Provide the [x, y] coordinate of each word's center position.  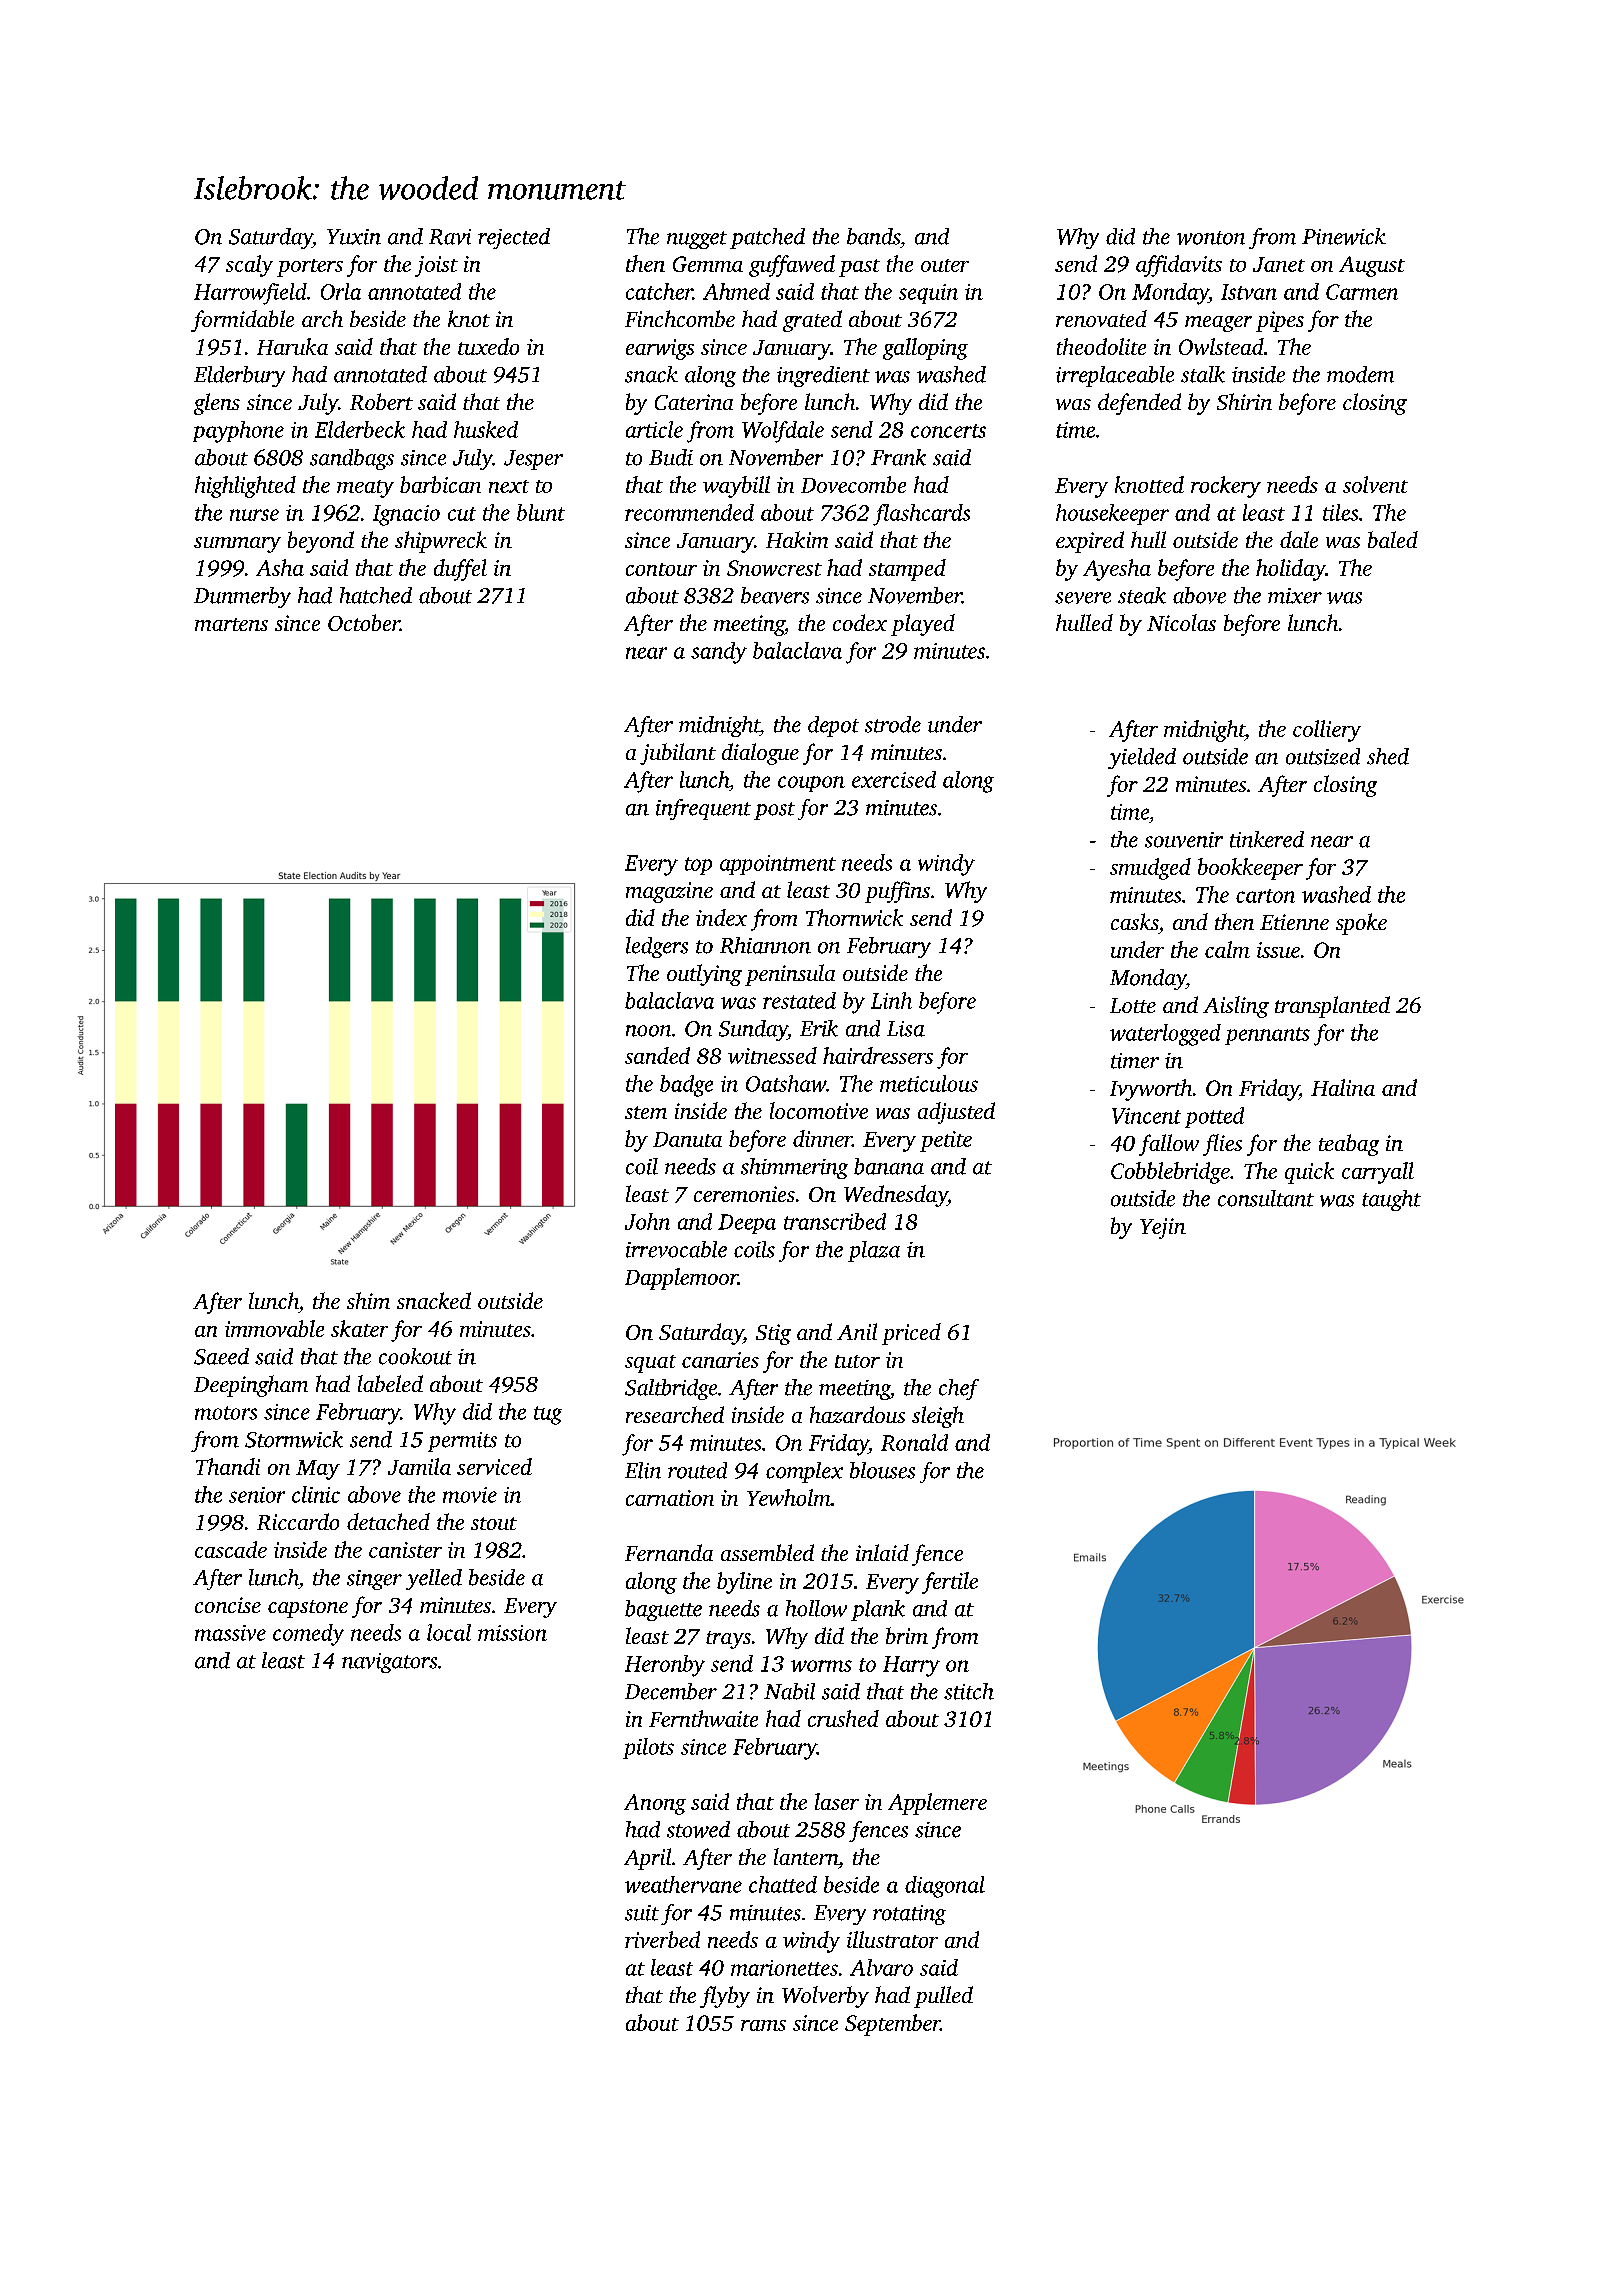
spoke [1361, 924]
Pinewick [1344, 236]
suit [642, 1913]
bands [873, 236]
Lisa [906, 1029]
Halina [1343, 1087]
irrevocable [676, 1249]
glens [217, 404]
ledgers [657, 947]
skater [359, 1328]
